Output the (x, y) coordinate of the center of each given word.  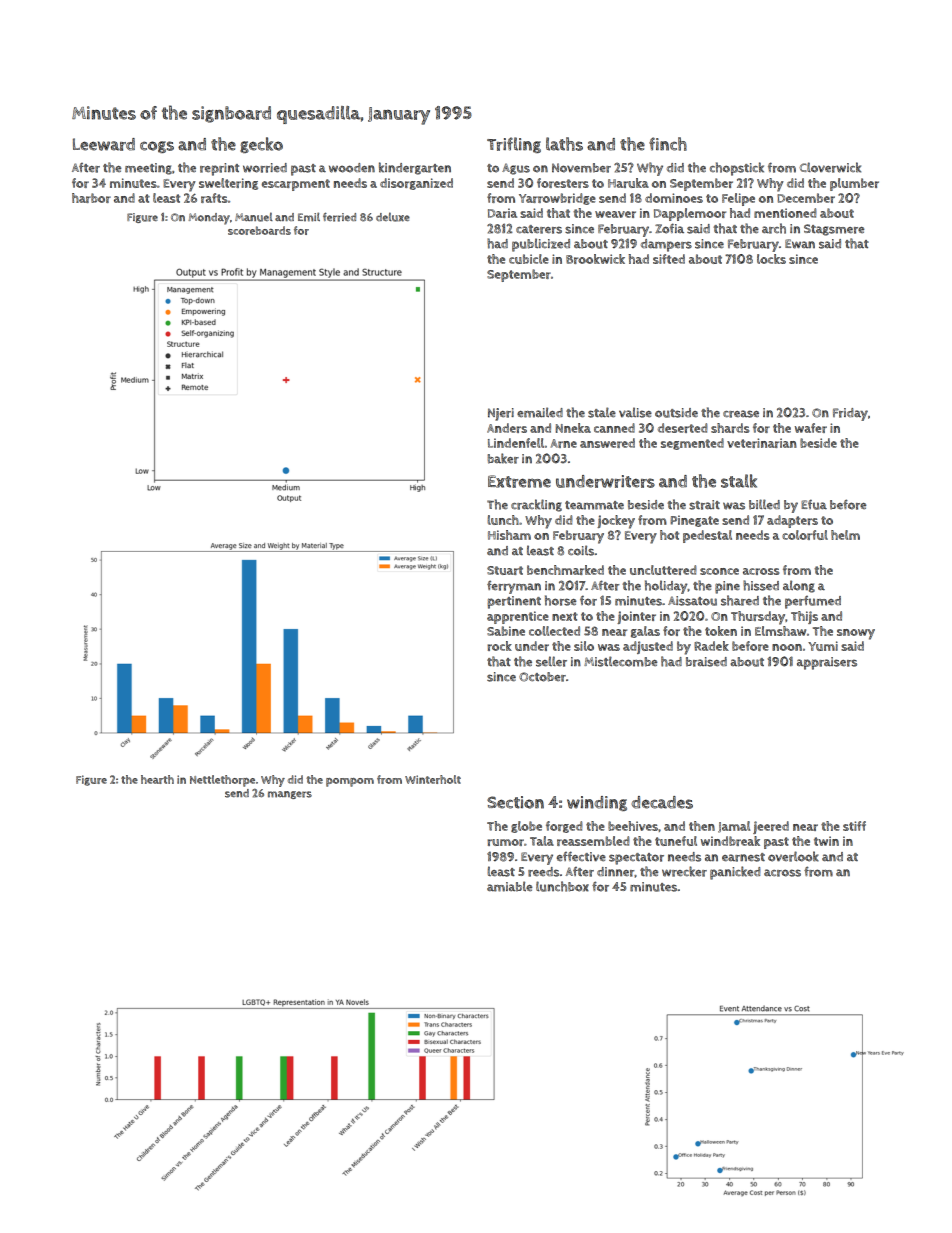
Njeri (501, 414)
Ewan (800, 244)
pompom (350, 782)
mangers (290, 795)
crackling (536, 505)
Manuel (254, 217)
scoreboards (259, 230)
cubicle (529, 259)
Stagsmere (834, 230)
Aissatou (692, 601)
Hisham (509, 535)
